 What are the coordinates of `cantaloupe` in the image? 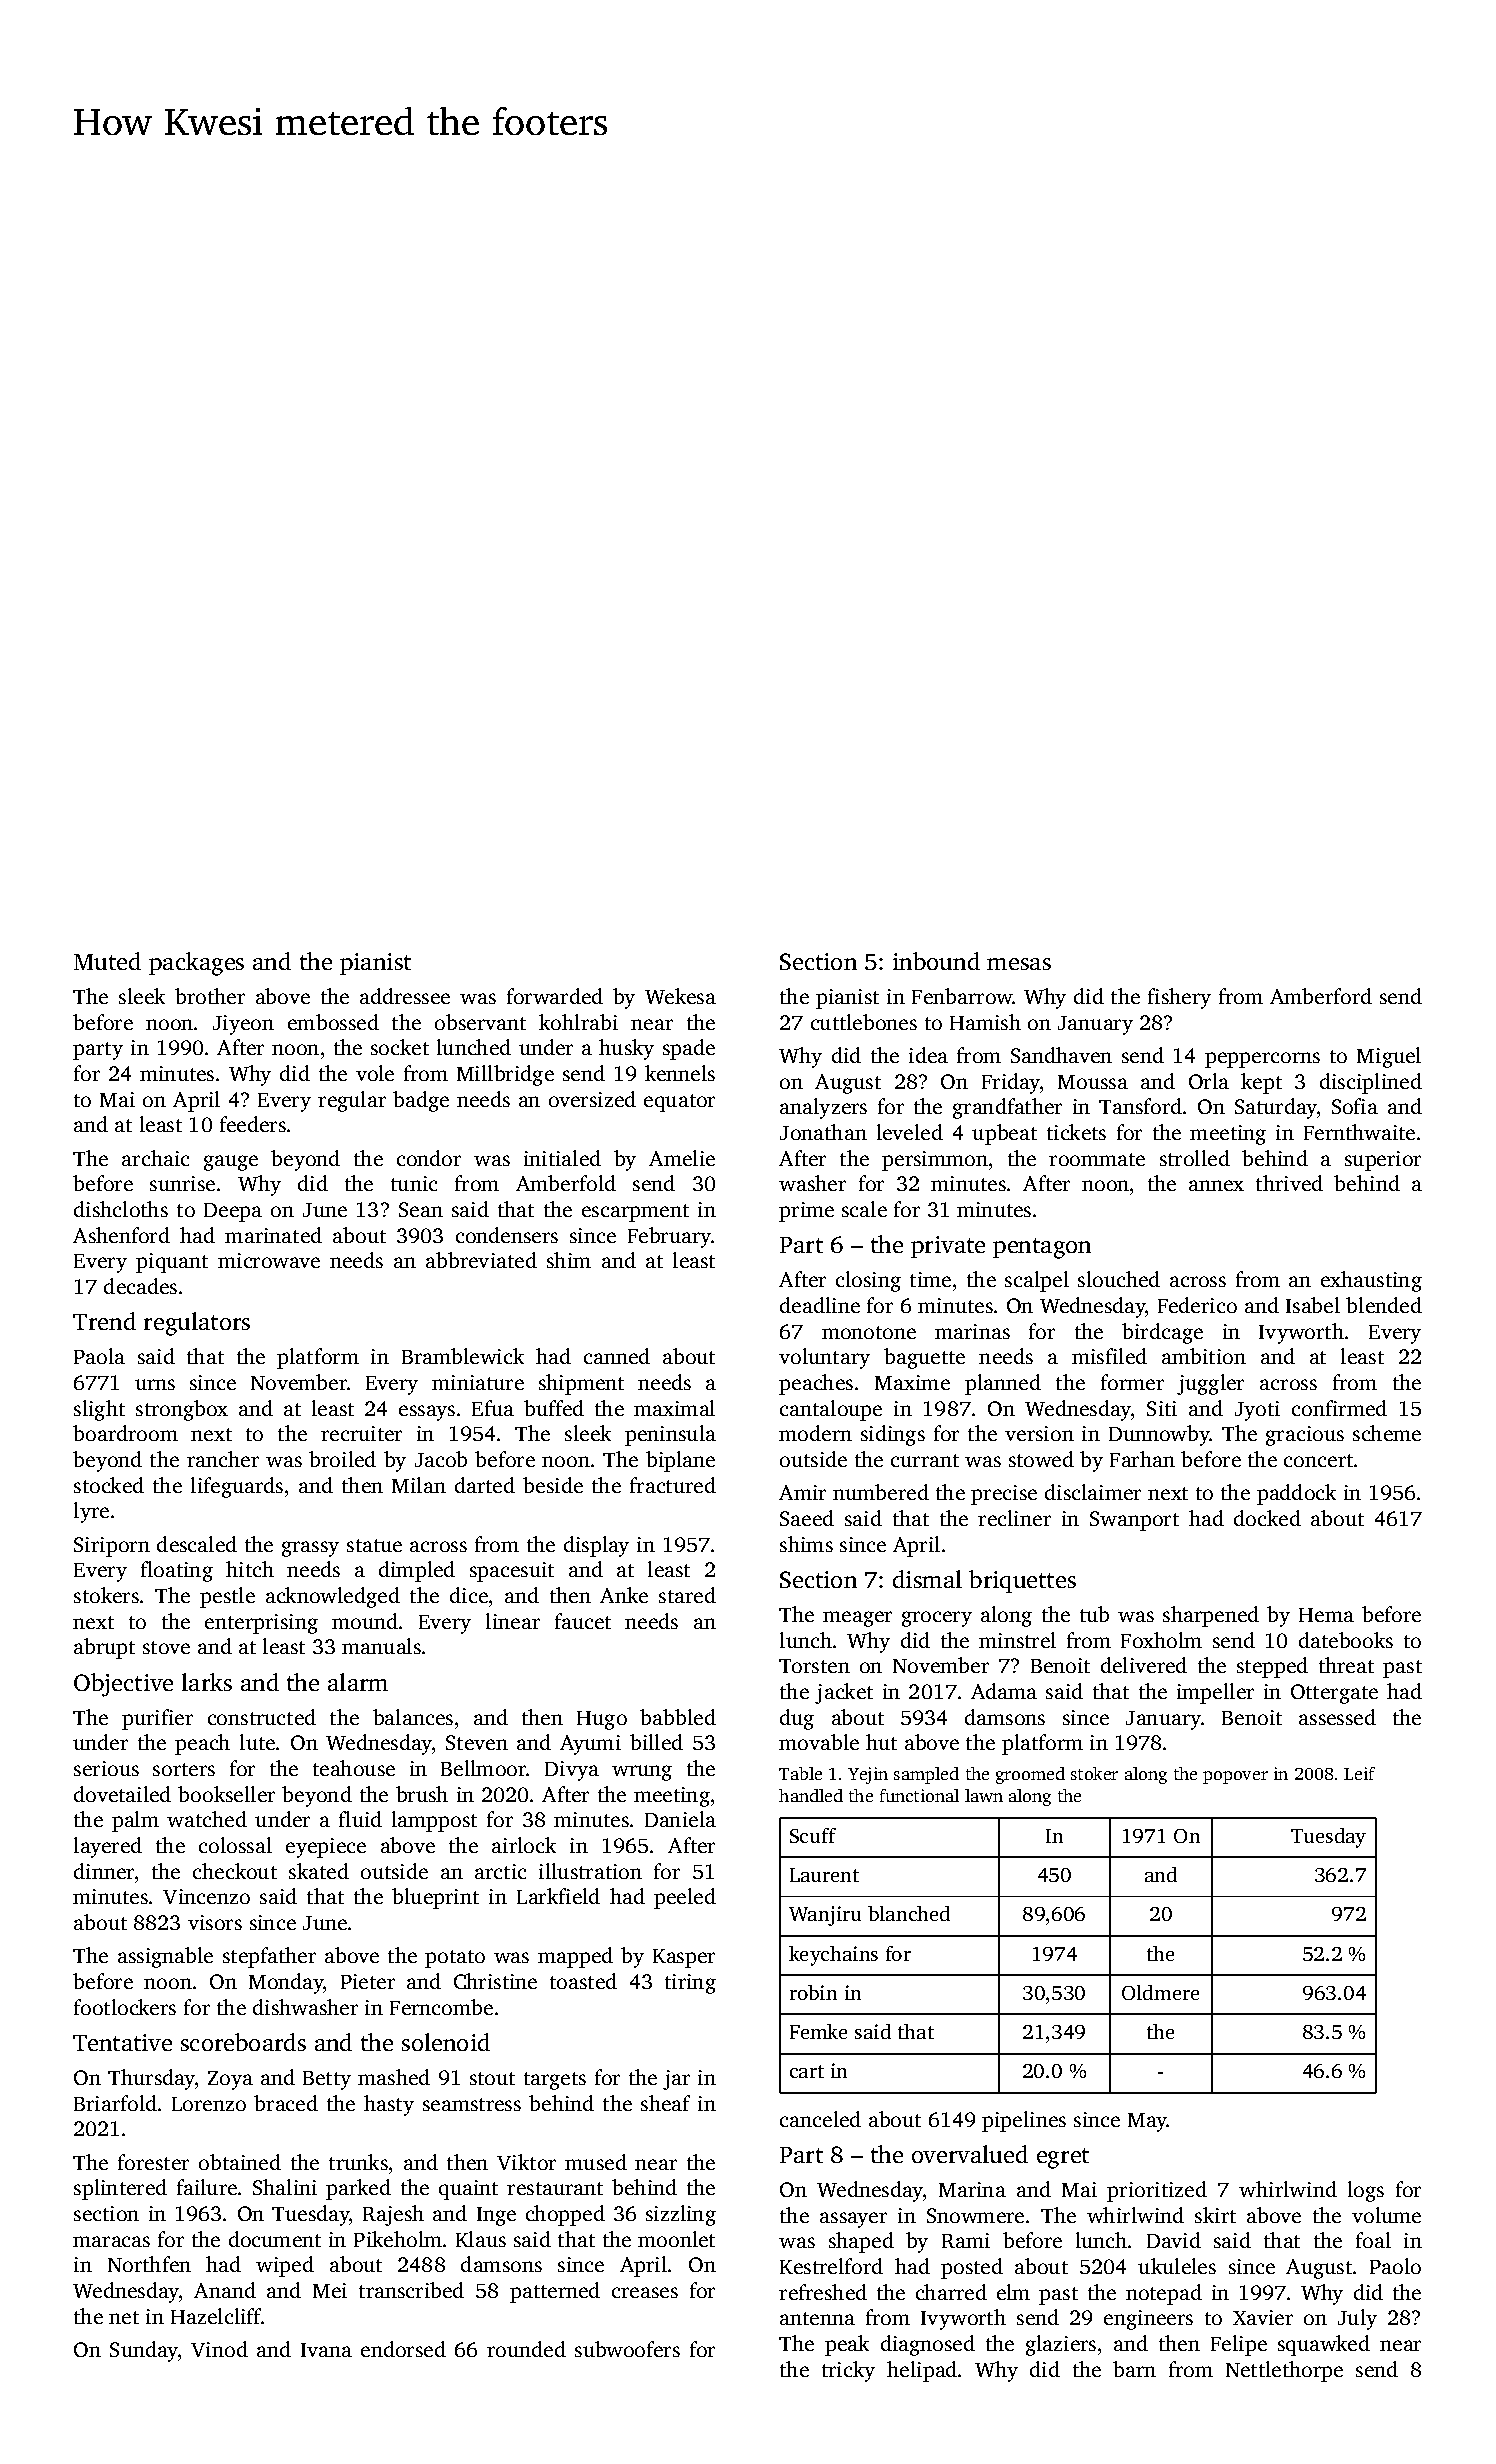 It's located at (831, 1410).
